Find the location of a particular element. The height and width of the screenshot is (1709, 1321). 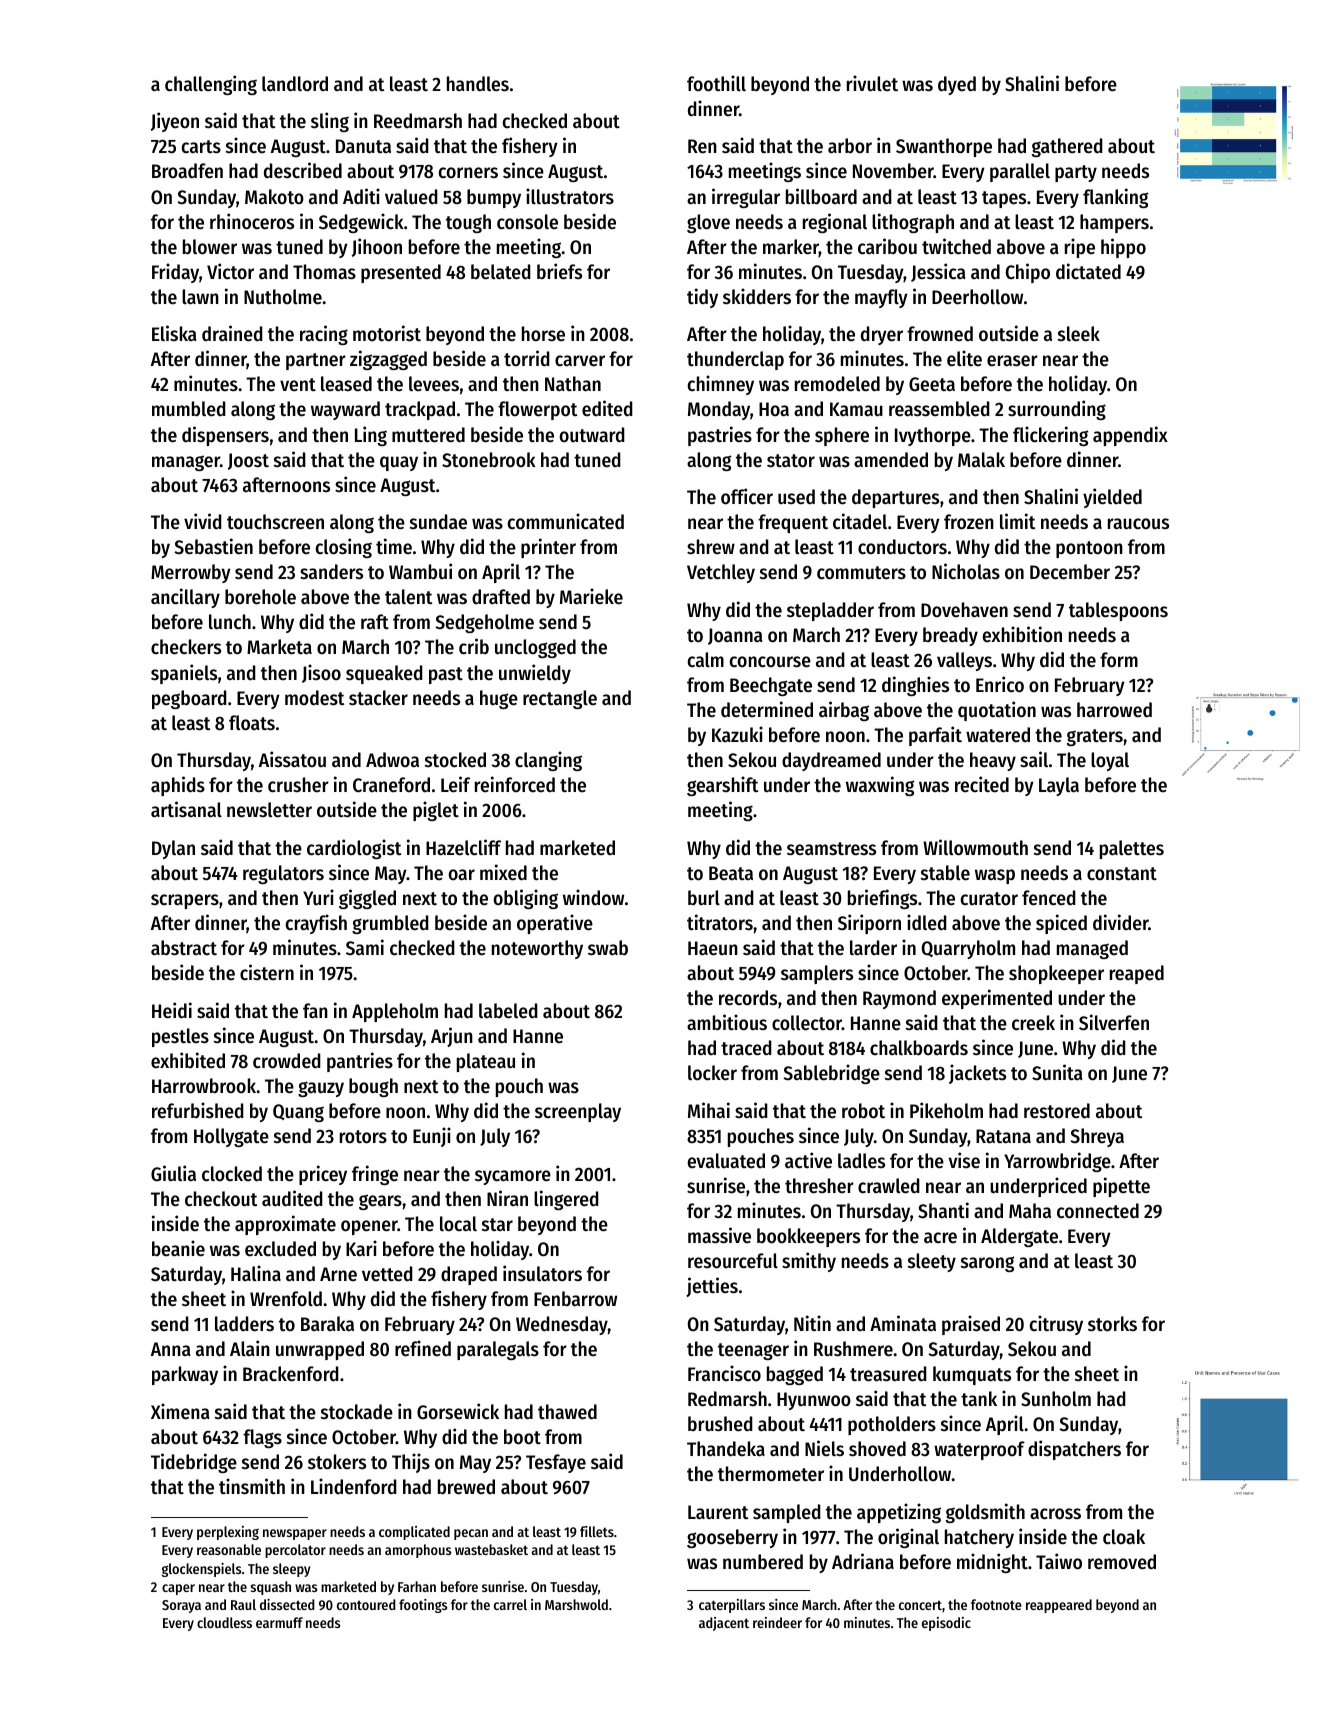

Marketa is located at coordinates (279, 647).
